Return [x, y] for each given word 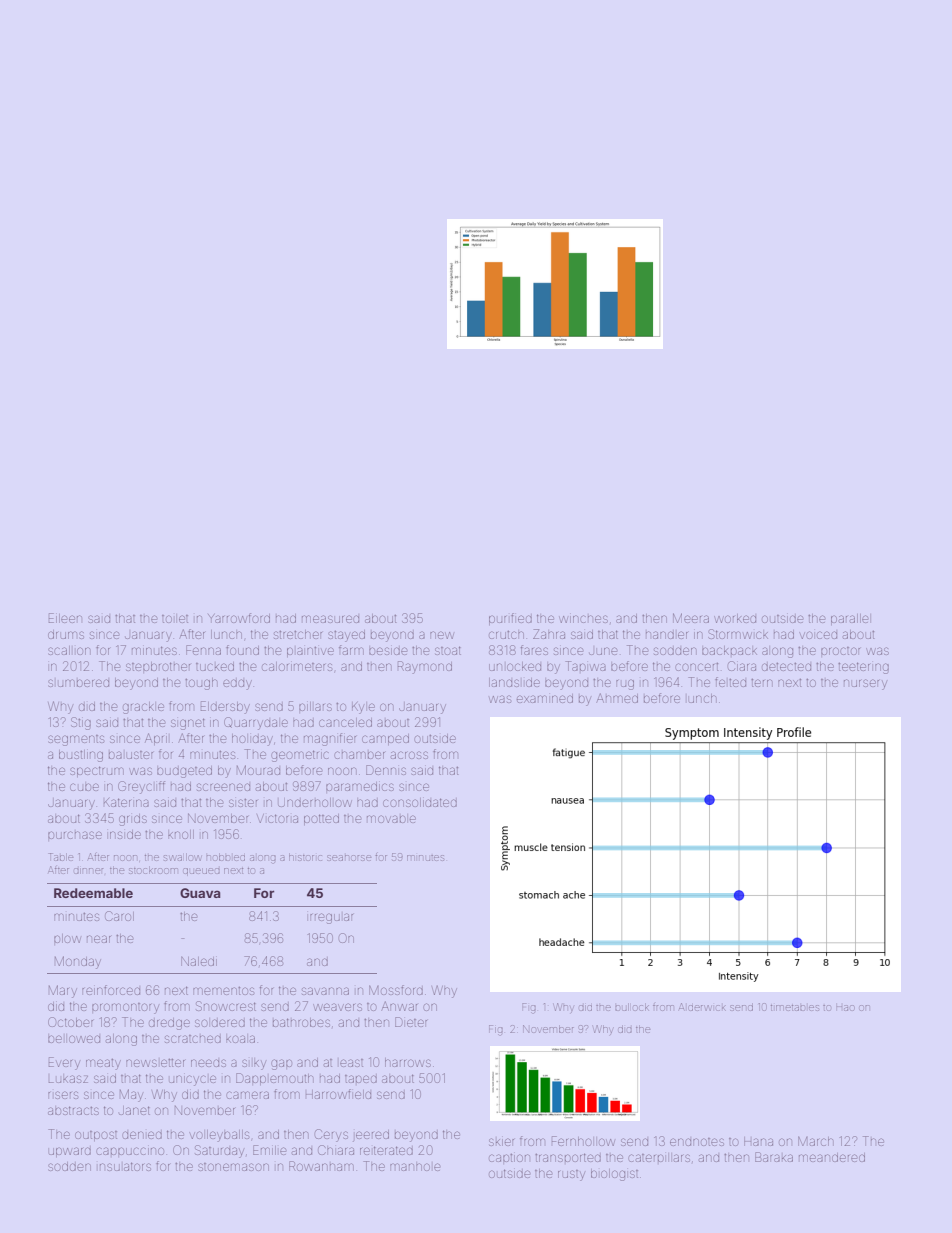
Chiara [336, 1150]
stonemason [233, 1167]
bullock [632, 1007]
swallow [183, 857]
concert [697, 667]
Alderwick [702, 1007]
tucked [215, 666]
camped [385, 739]
